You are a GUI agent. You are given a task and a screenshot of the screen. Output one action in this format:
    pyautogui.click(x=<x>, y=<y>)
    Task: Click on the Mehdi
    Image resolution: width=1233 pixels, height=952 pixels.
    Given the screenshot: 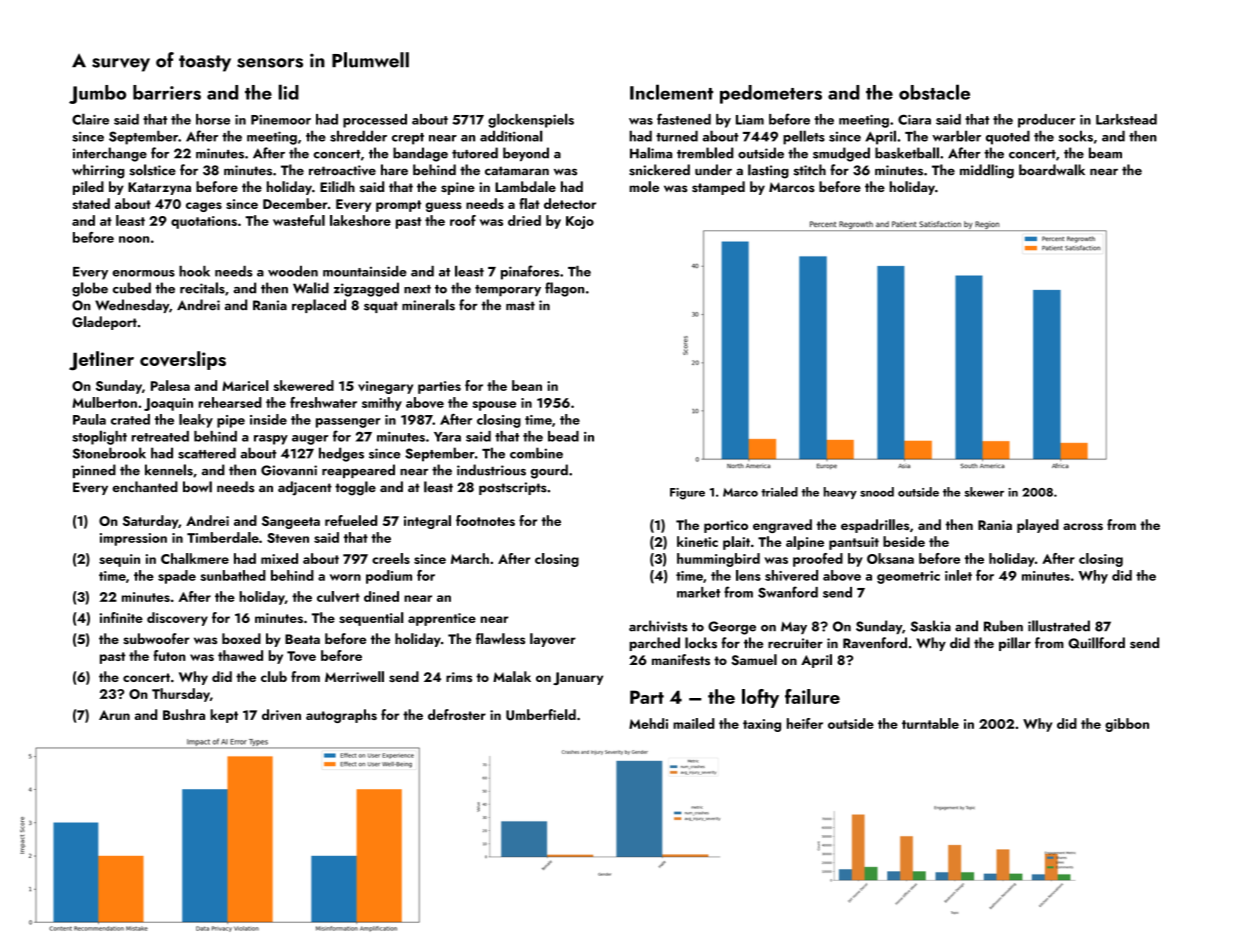 What is the action you would take?
    pyautogui.click(x=648, y=723)
